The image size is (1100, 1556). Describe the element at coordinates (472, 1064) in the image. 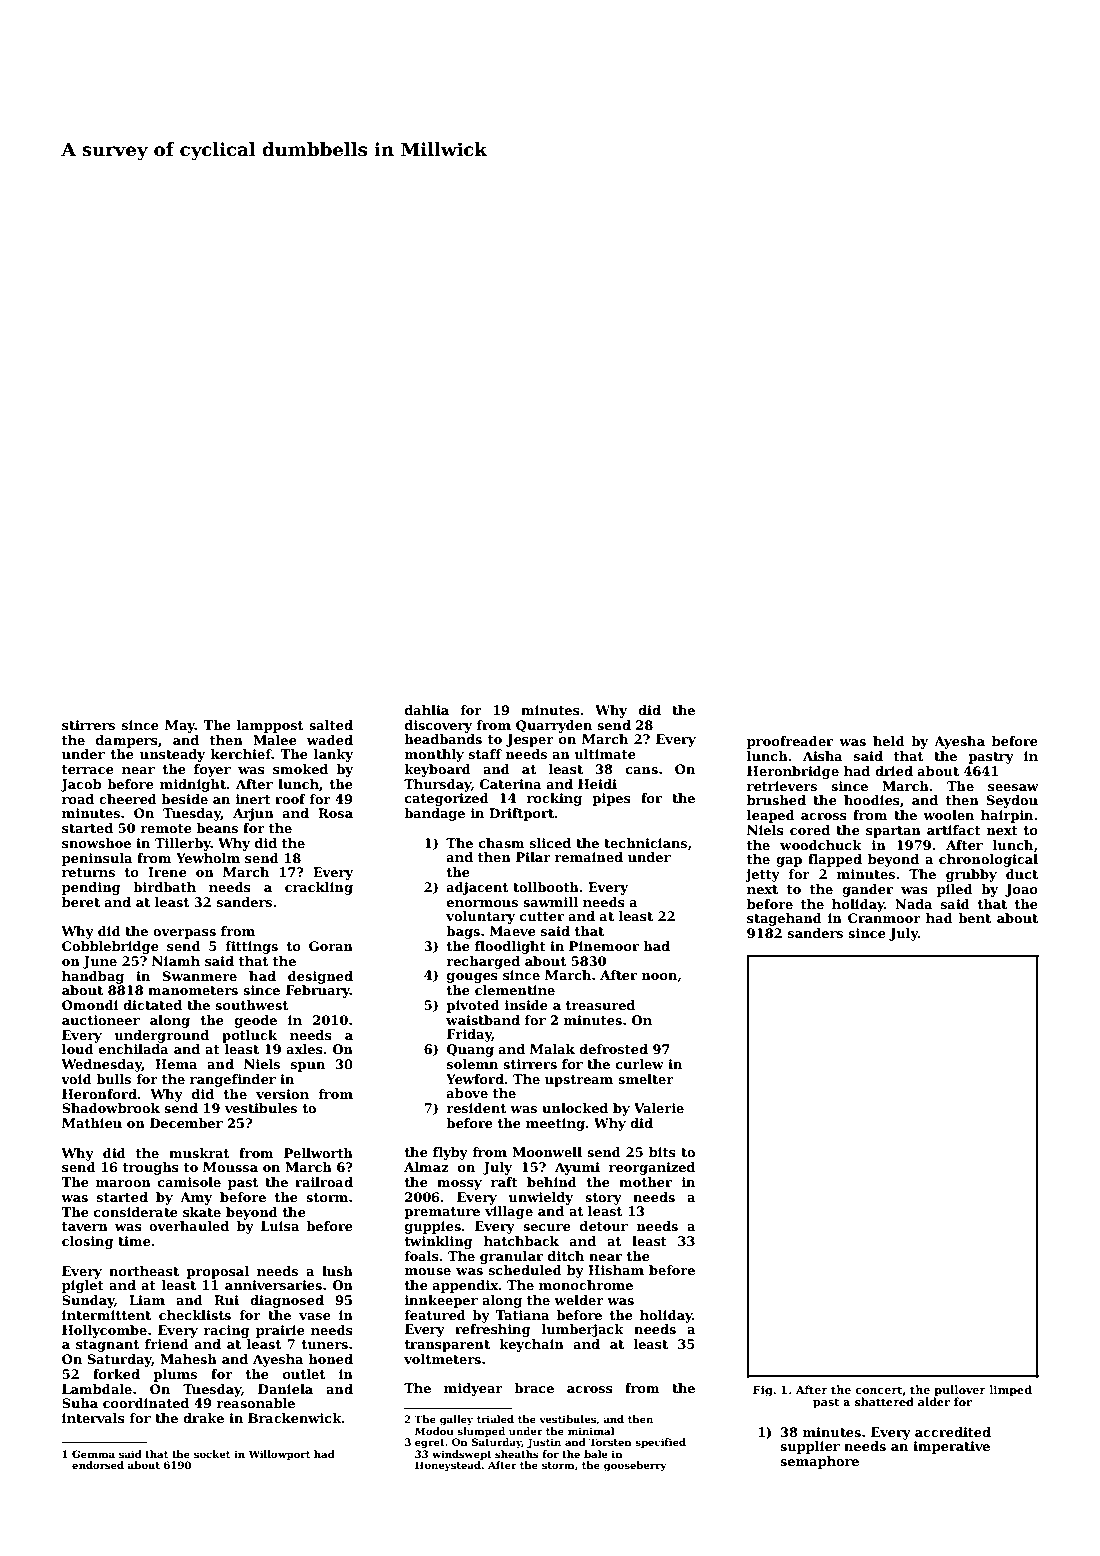

I see `solemn` at that location.
